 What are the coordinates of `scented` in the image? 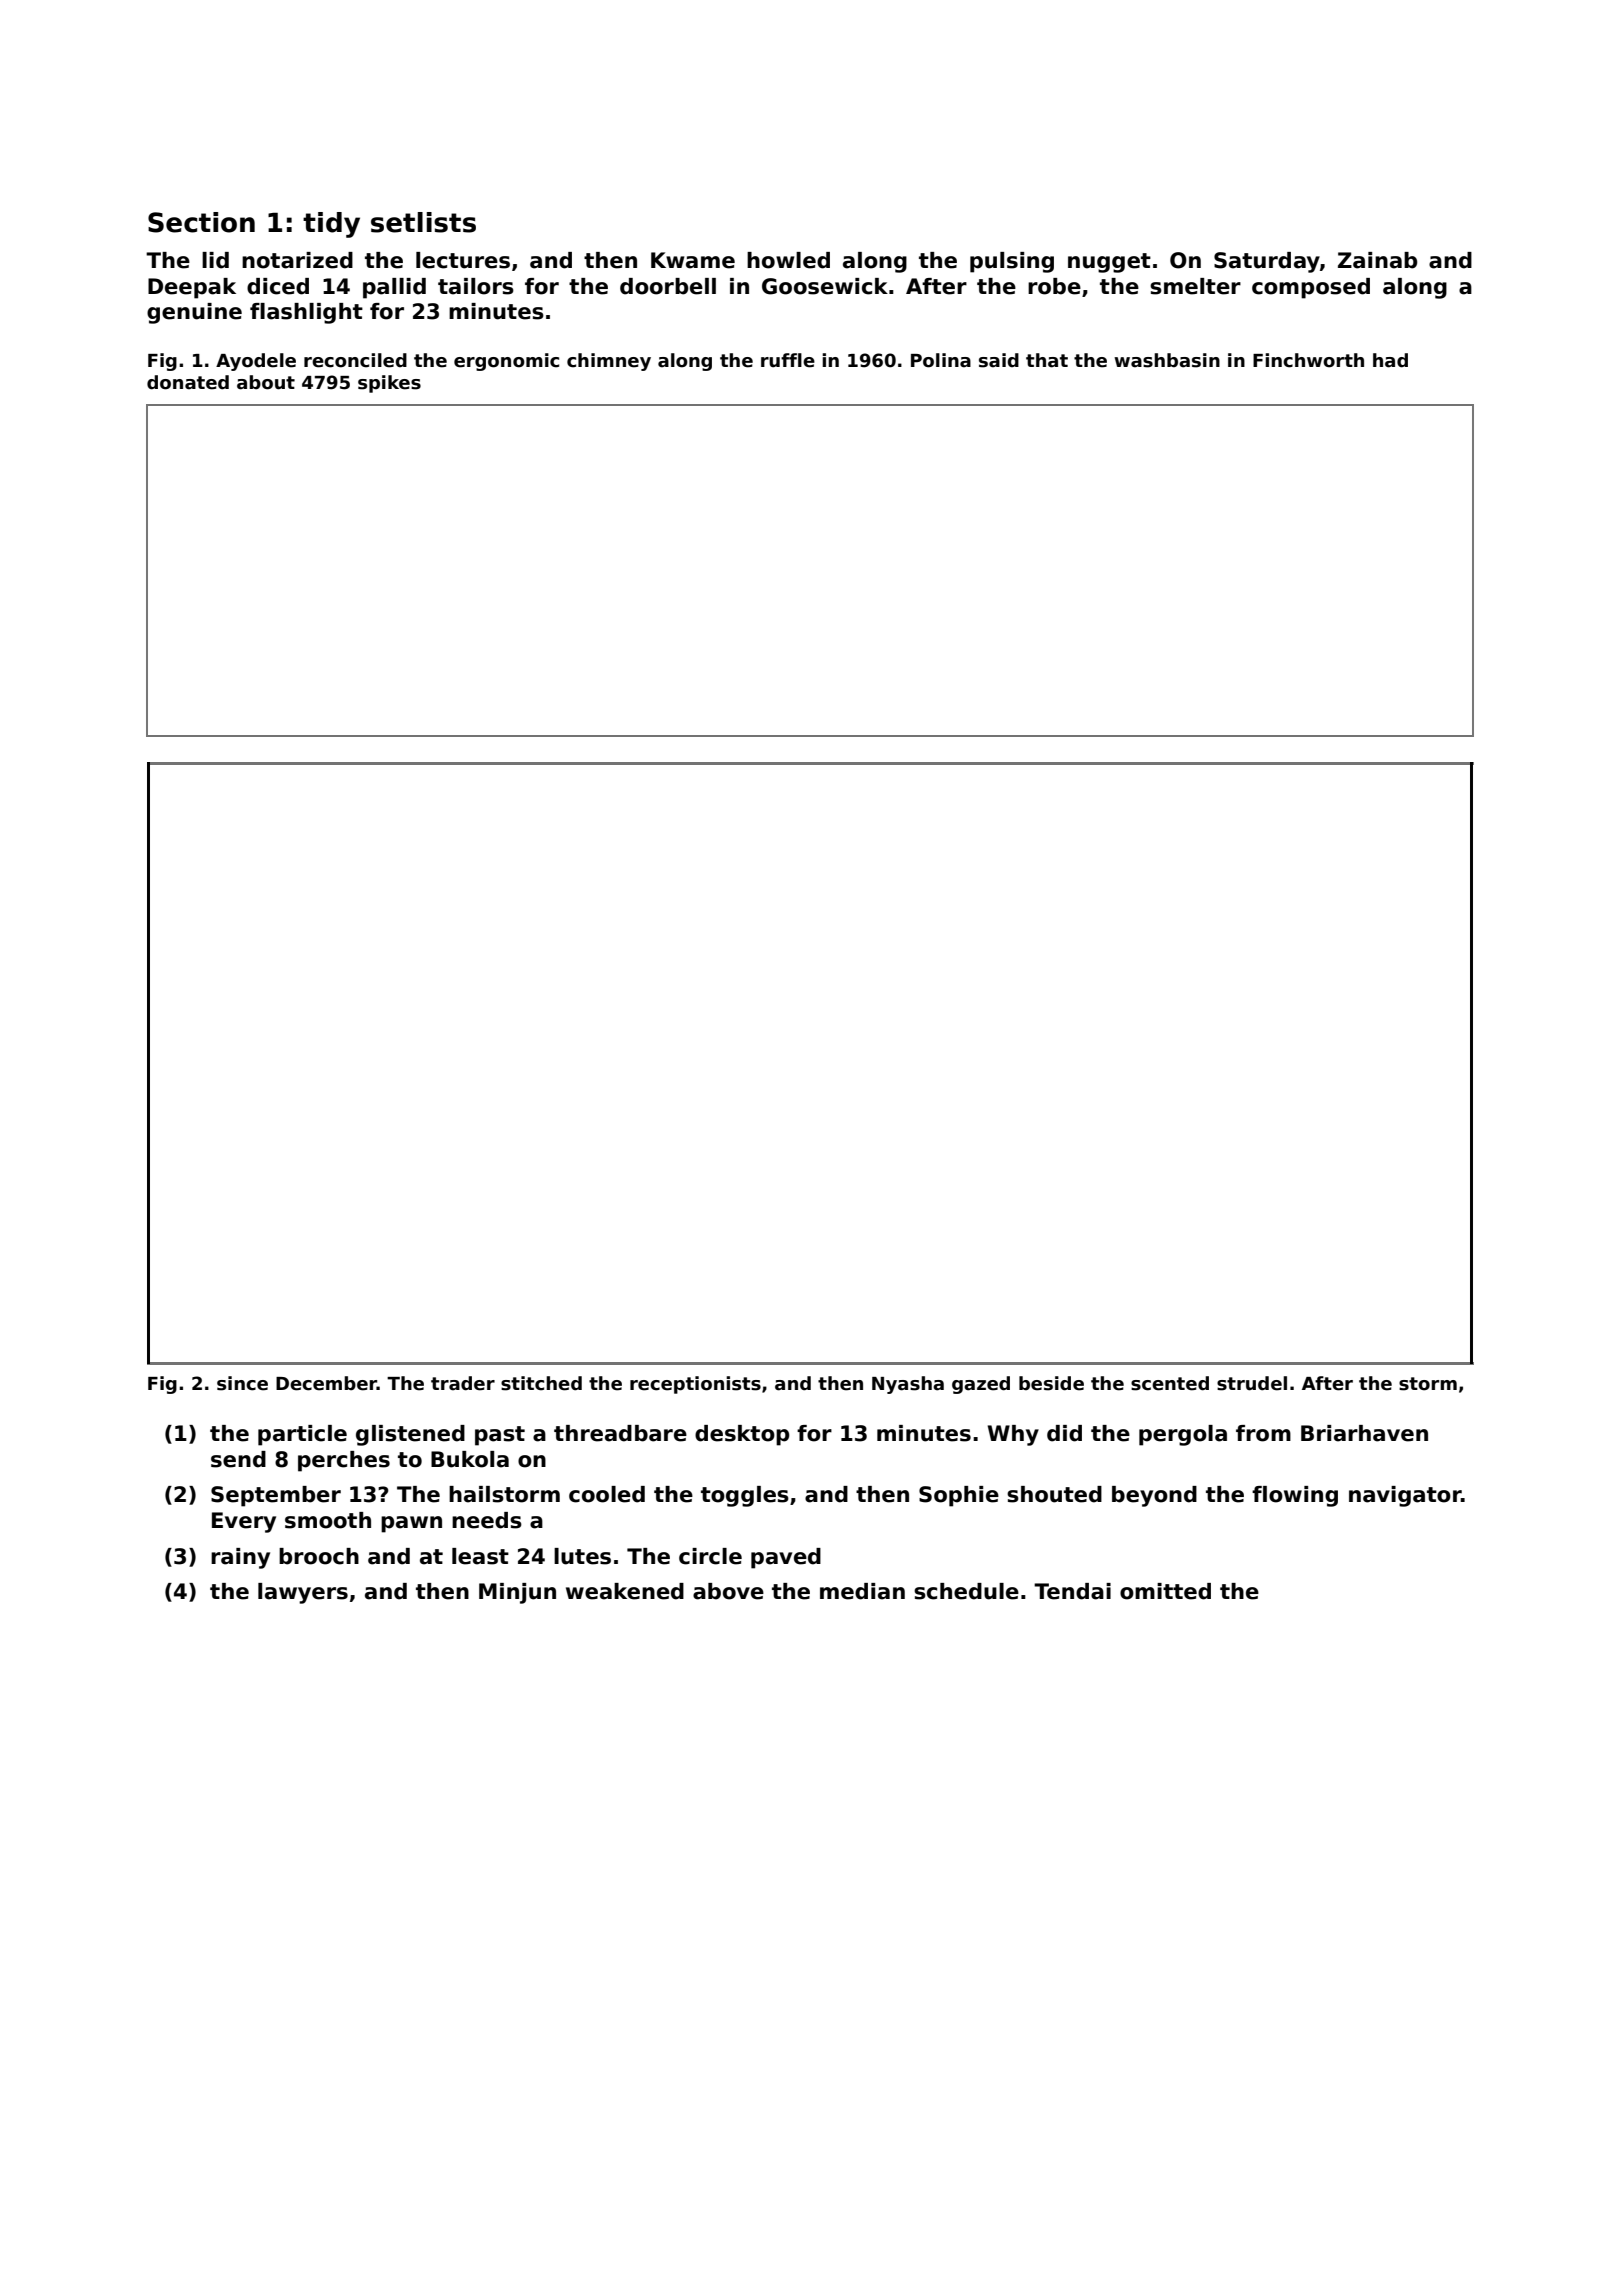 It's located at (1170, 1383).
